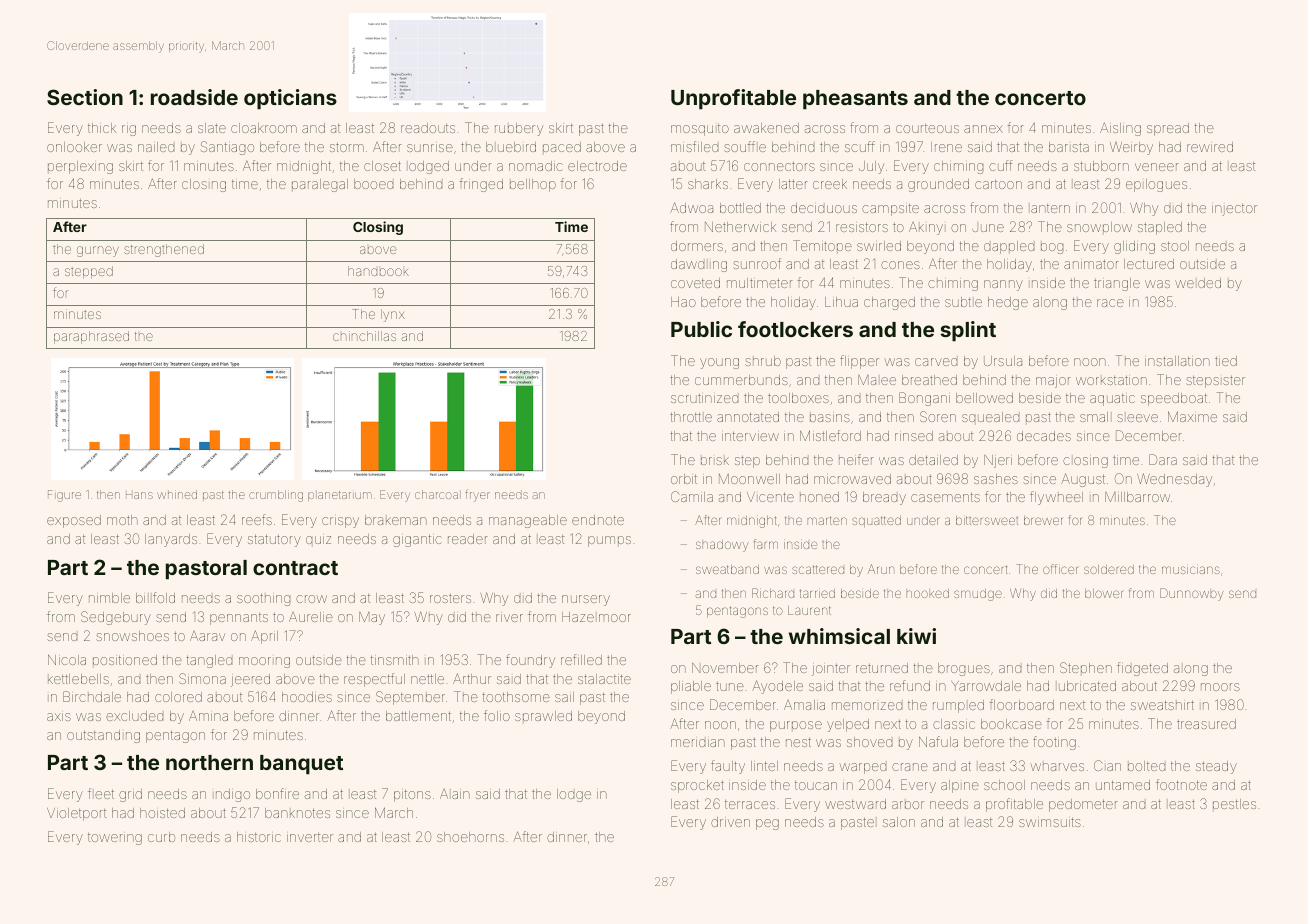 Image resolution: width=1308 pixels, height=924 pixels. I want to click on outstanding, so click(103, 736).
